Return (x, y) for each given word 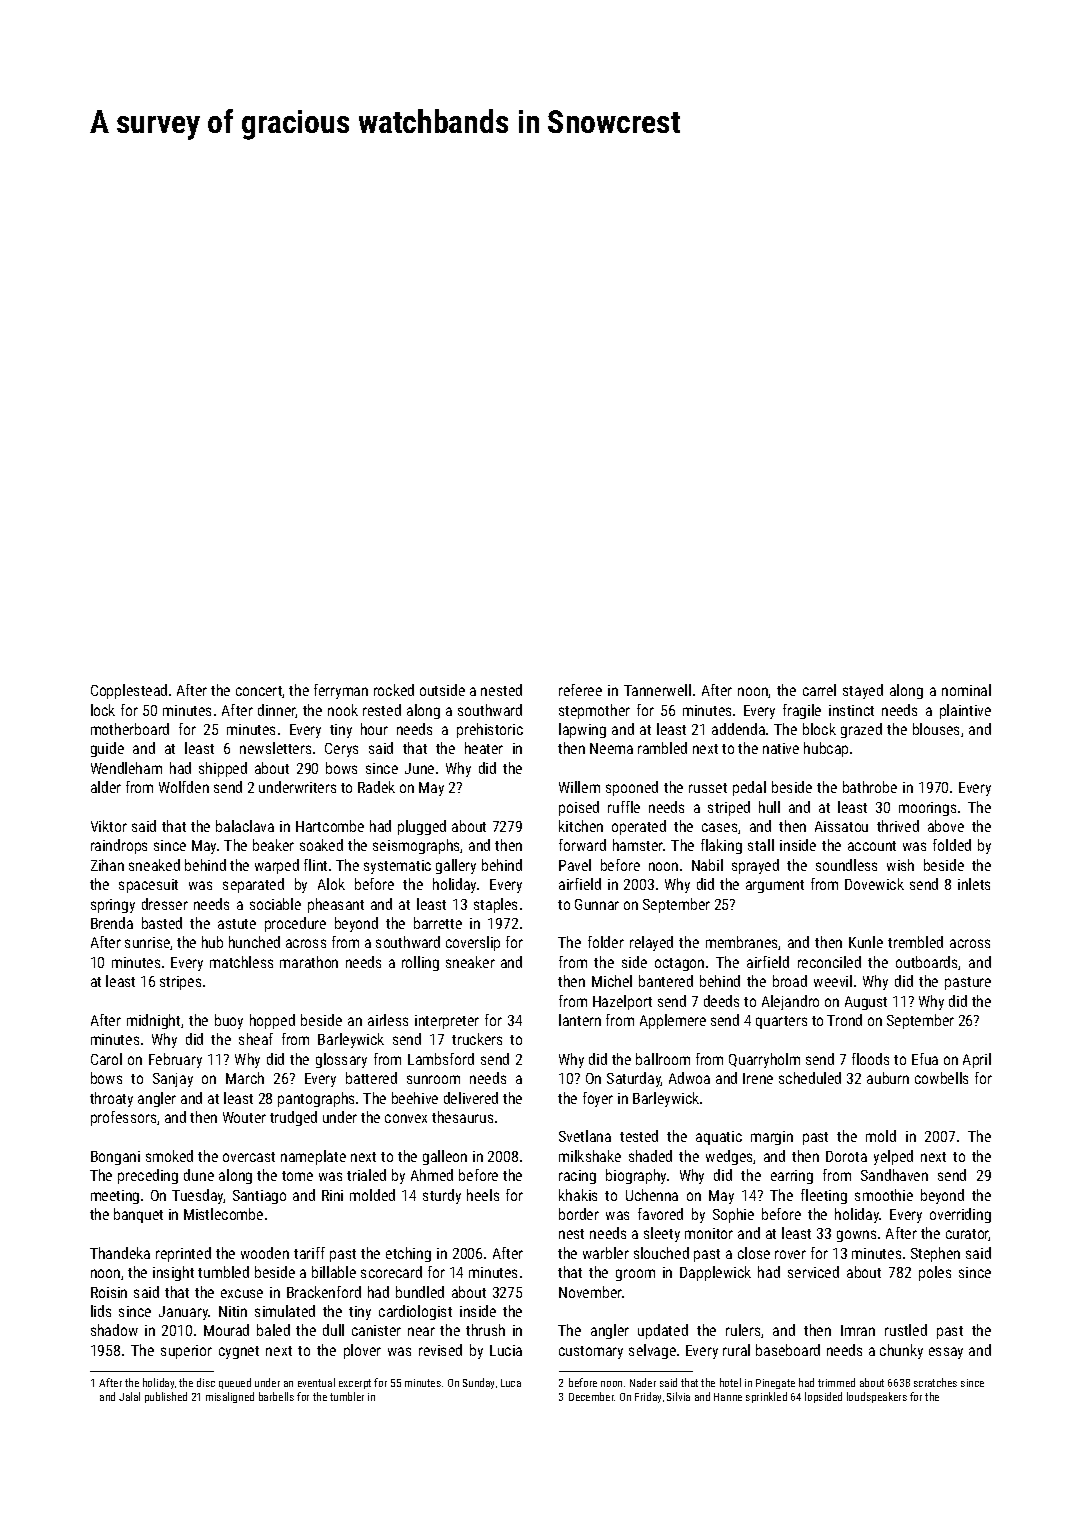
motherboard (130, 729)
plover (362, 1351)
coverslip (473, 943)
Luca (511, 1383)
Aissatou (841, 826)
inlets (974, 884)
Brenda (112, 923)
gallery (456, 866)
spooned (632, 788)
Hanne (728, 1397)
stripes (180, 983)
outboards (927, 963)
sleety (662, 1234)
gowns (856, 1236)
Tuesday (198, 1196)
